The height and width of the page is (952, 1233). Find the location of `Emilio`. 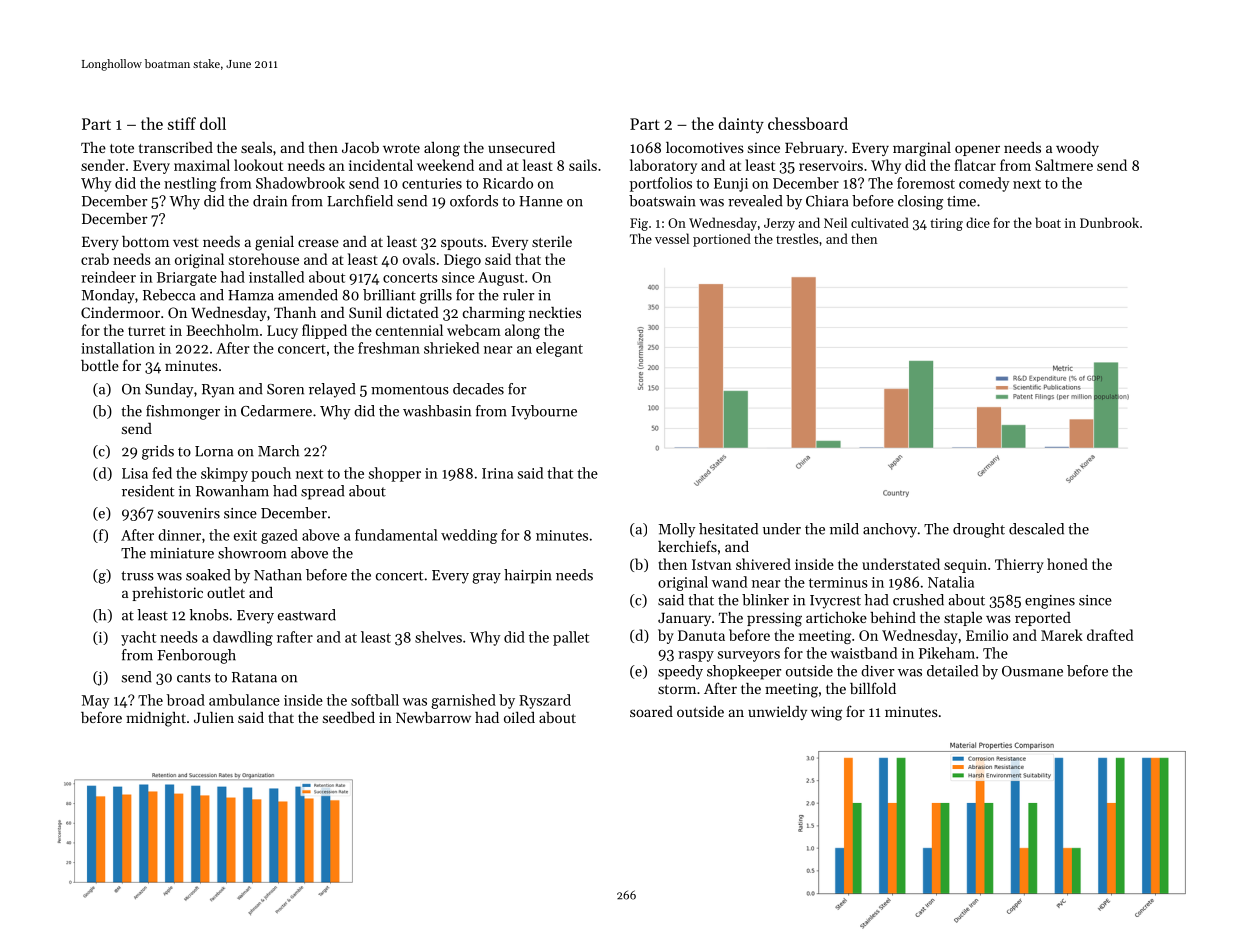

Emilio is located at coordinates (987, 635).
